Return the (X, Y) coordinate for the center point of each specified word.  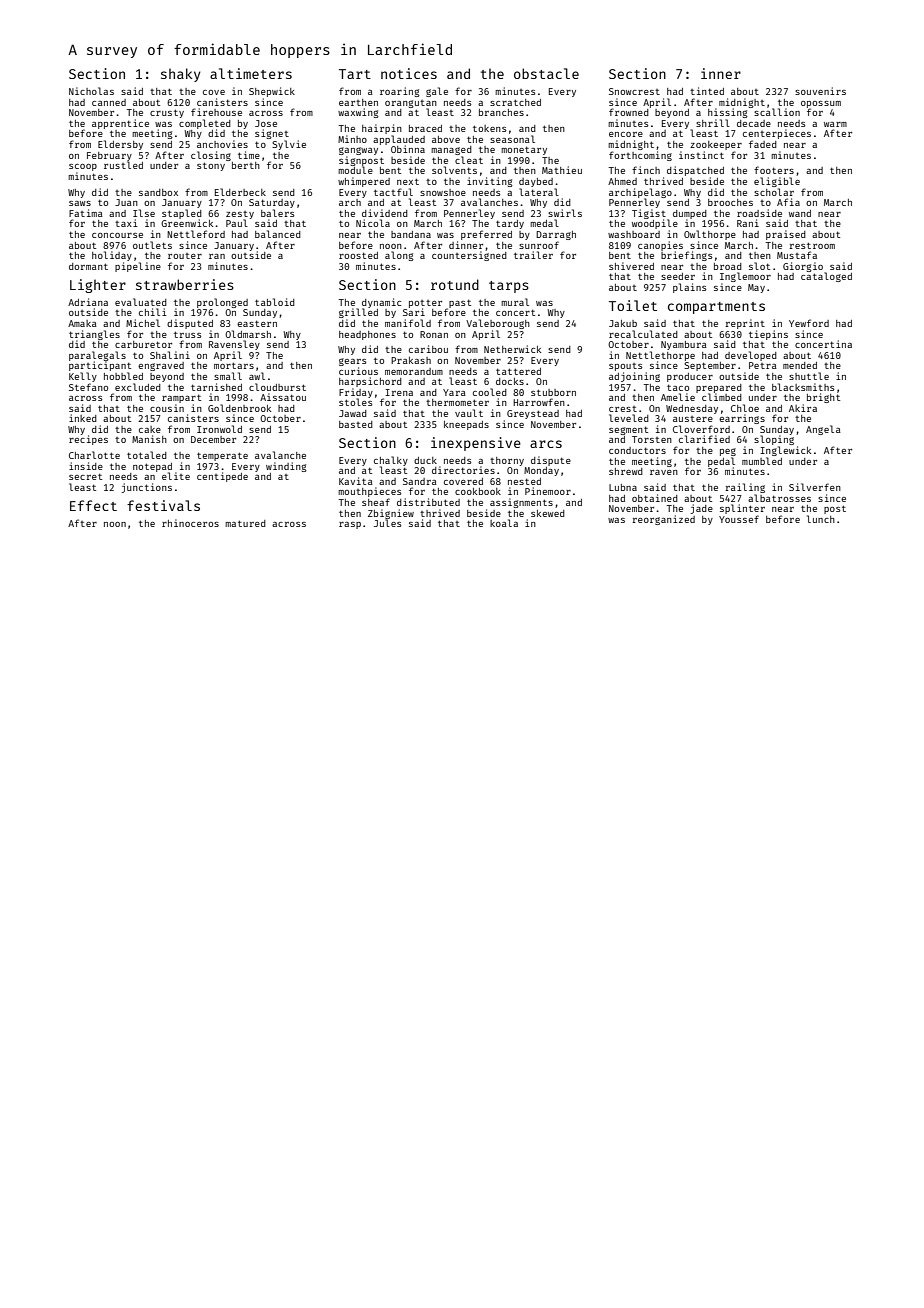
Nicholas (91, 91)
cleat (469, 160)
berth (246, 165)
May (756, 288)
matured (245, 523)
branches (501, 112)
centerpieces (777, 134)
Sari (414, 312)
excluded (138, 387)
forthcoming (640, 156)
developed (751, 356)
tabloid (275, 302)
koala (504, 523)
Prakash (411, 360)
